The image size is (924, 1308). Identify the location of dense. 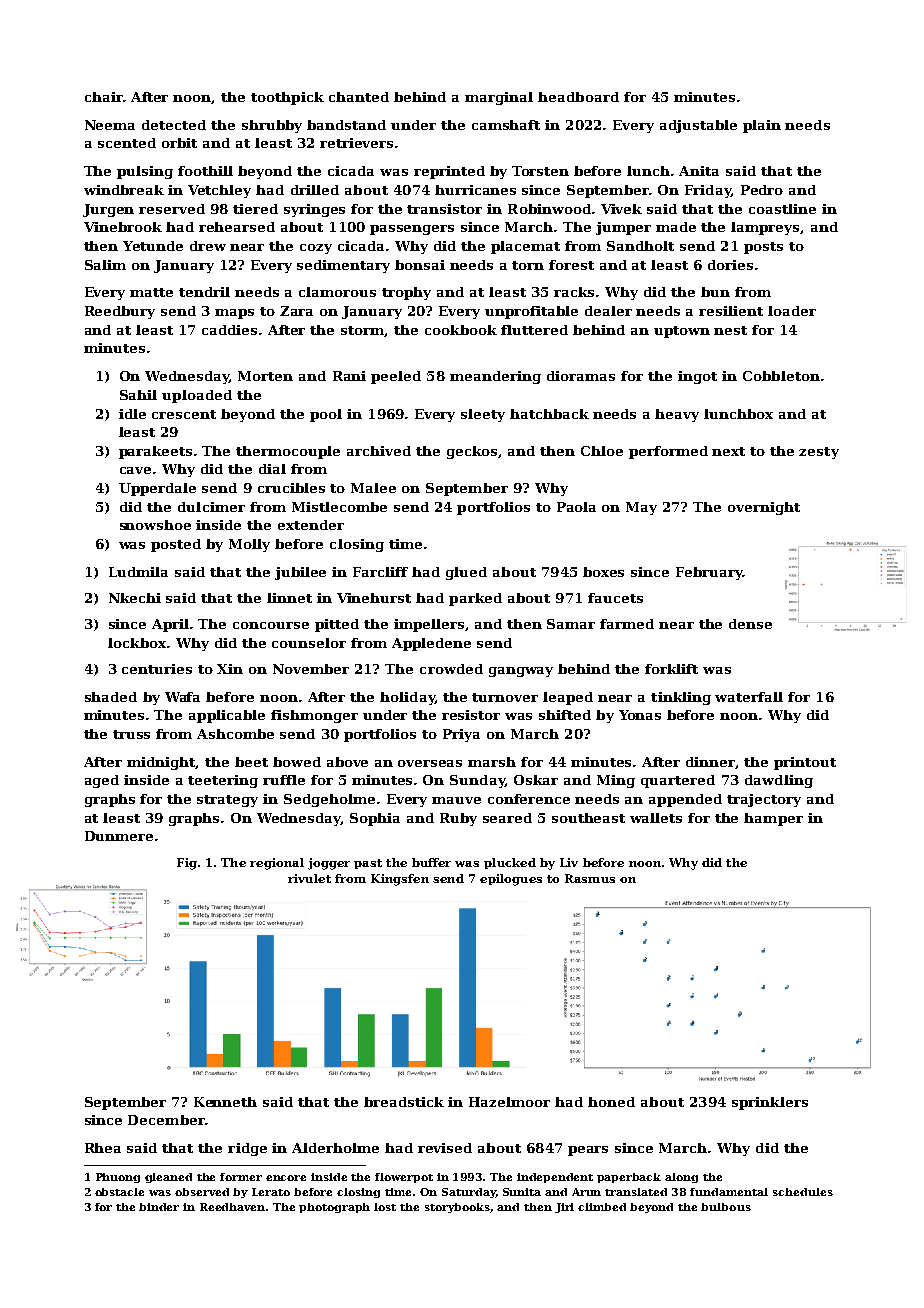
(750, 624).
